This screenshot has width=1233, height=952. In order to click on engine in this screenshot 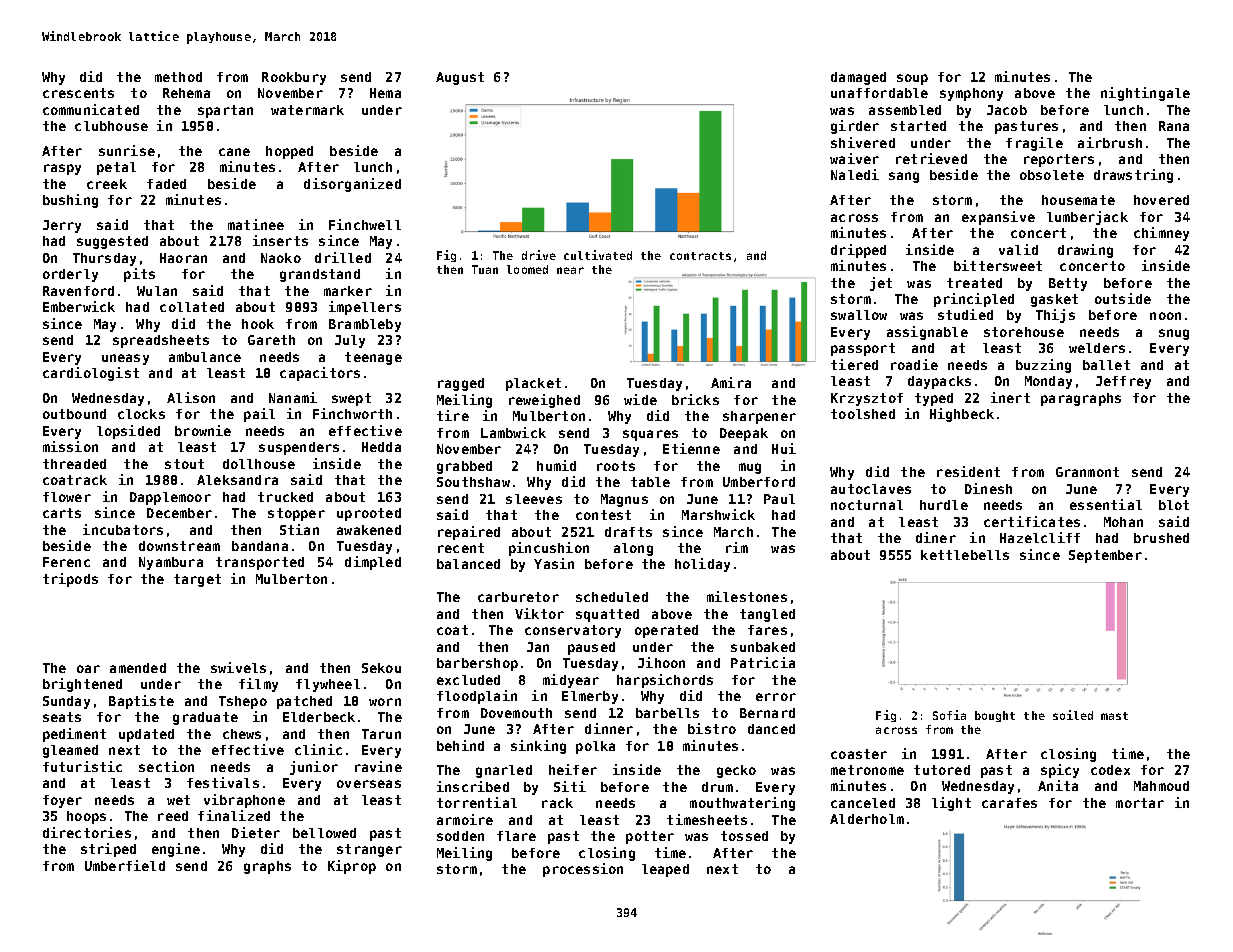, I will do `click(176, 850)`.
